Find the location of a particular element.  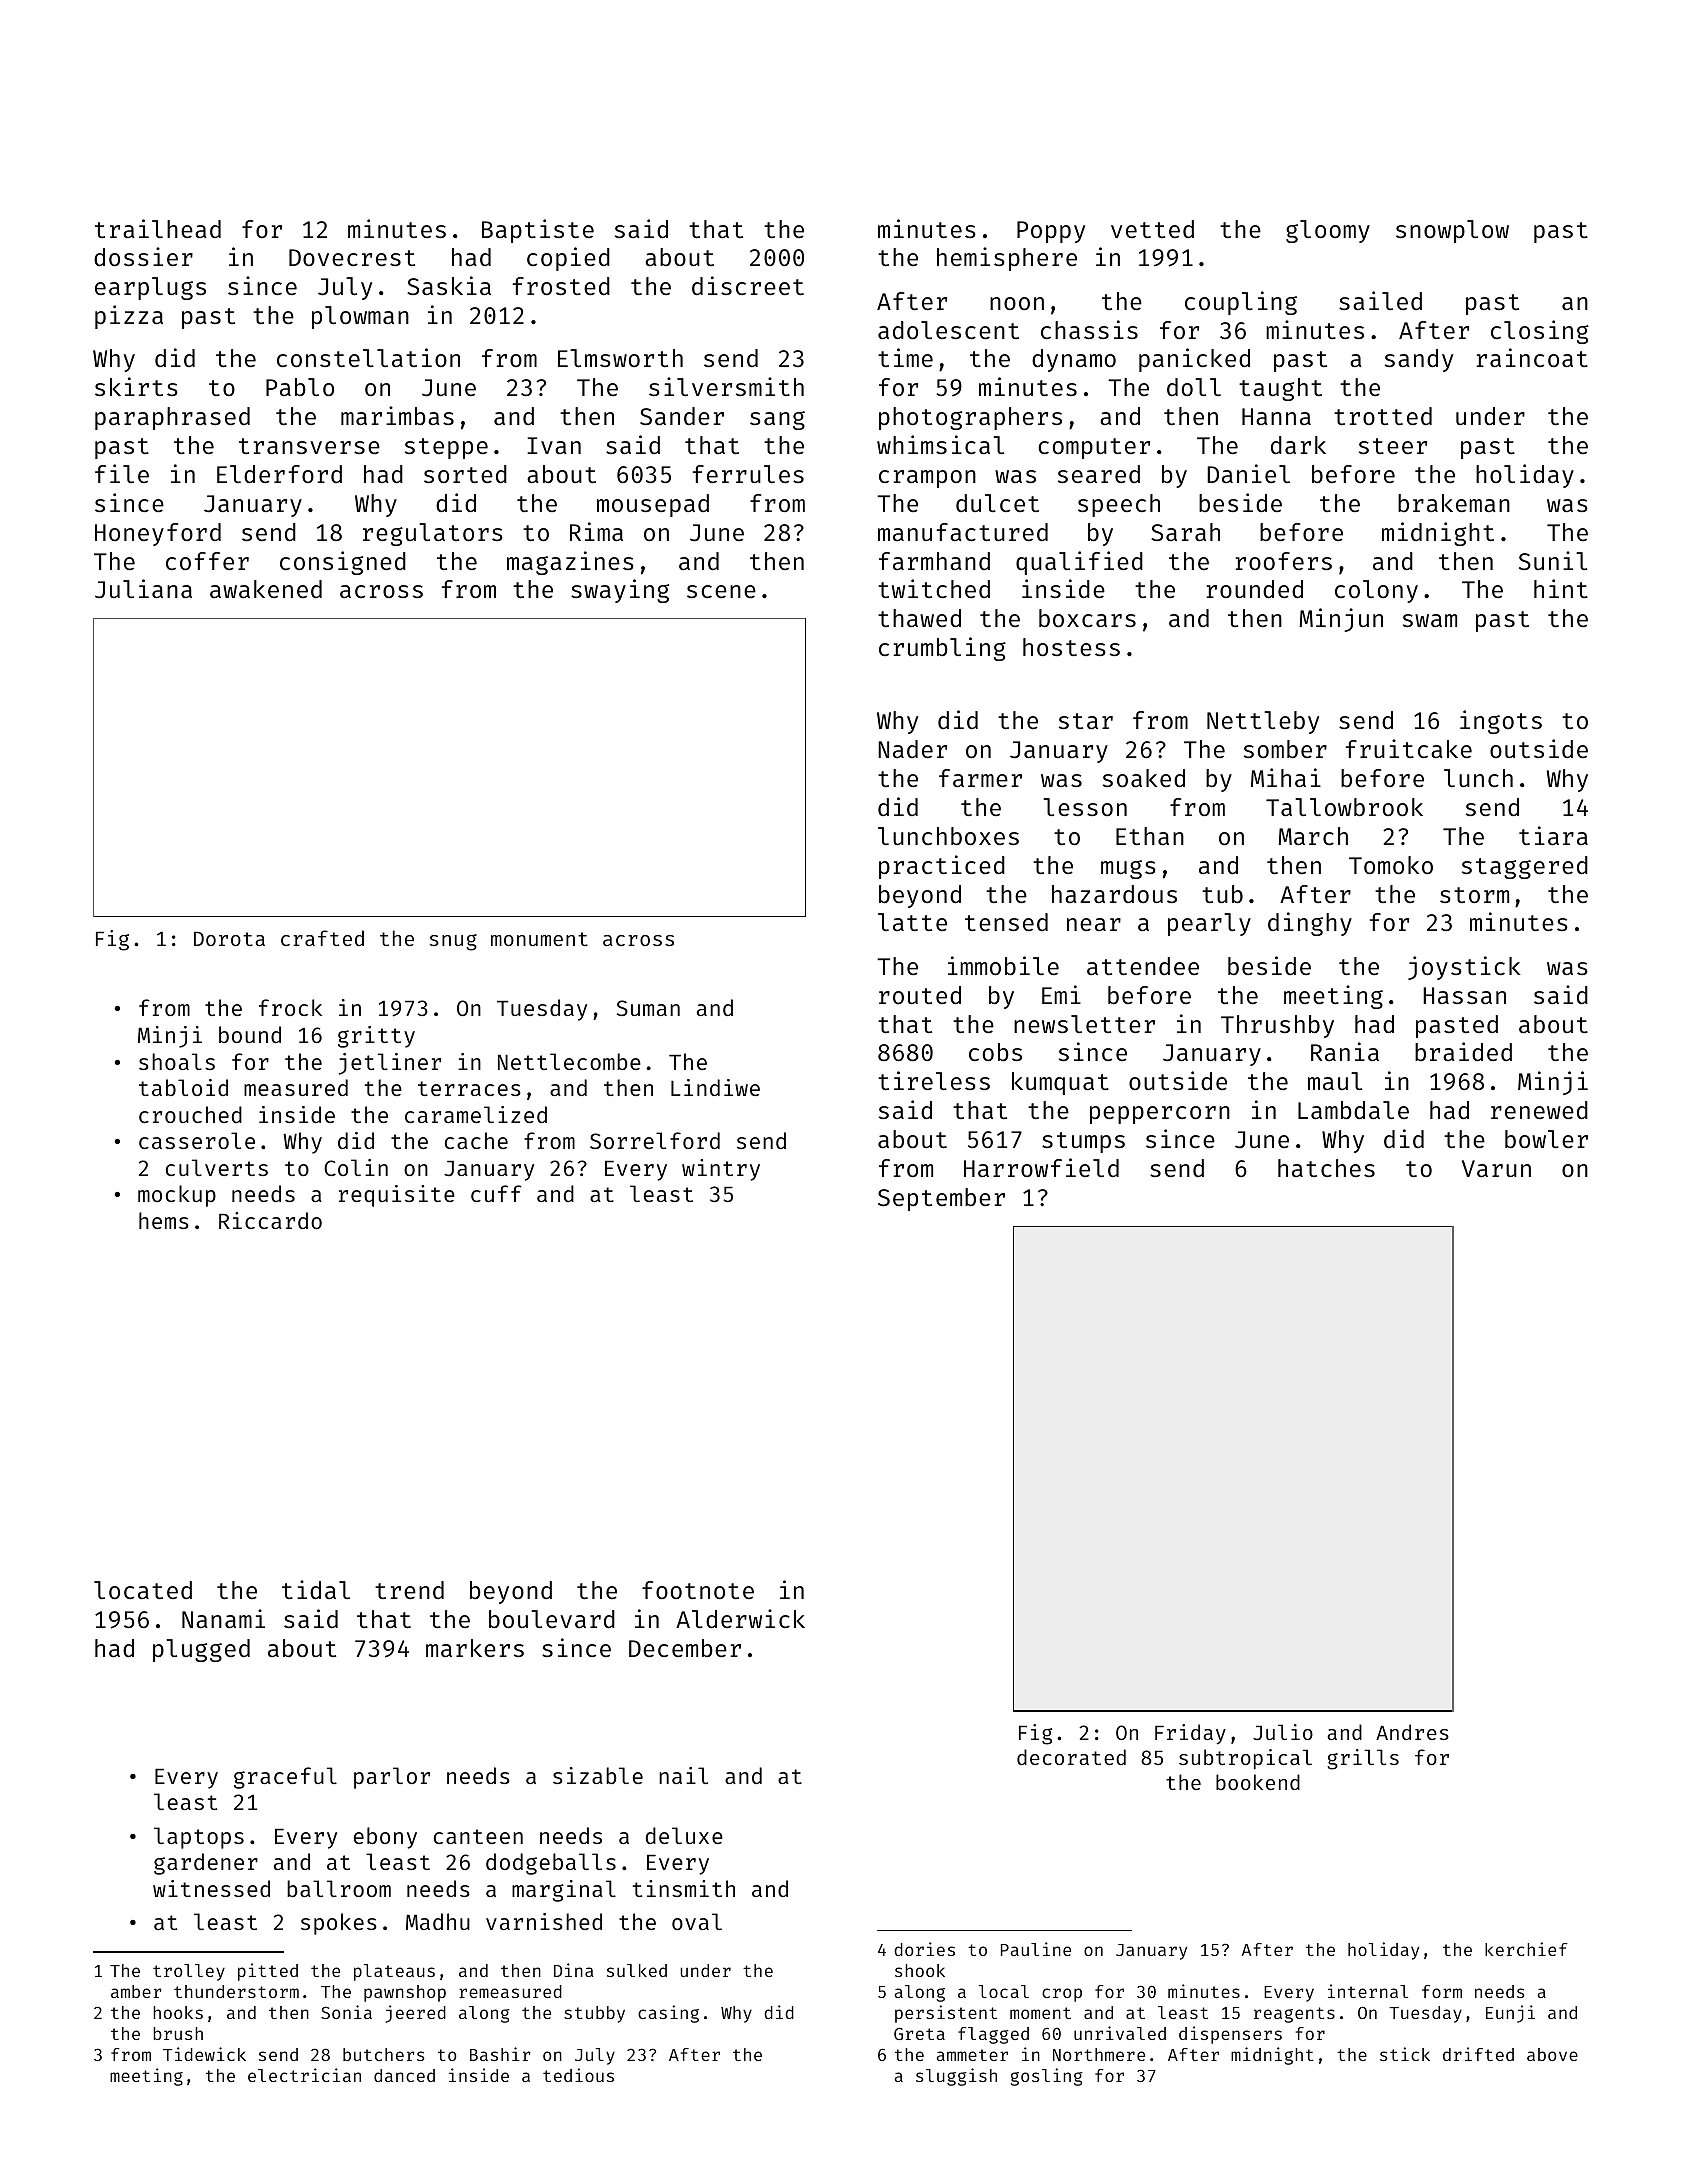

snowplow is located at coordinates (1452, 231).
